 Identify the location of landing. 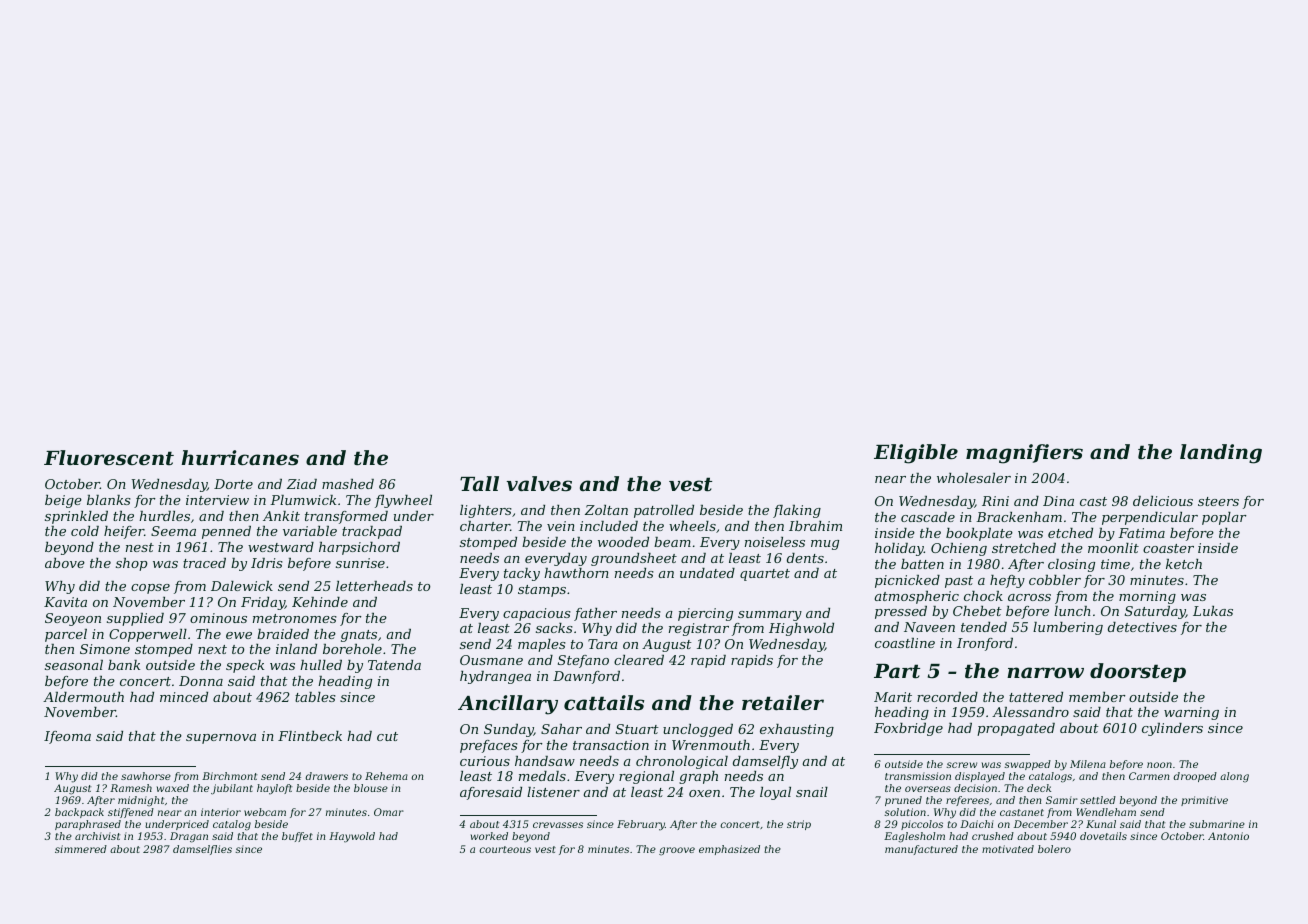
(1221, 454).
